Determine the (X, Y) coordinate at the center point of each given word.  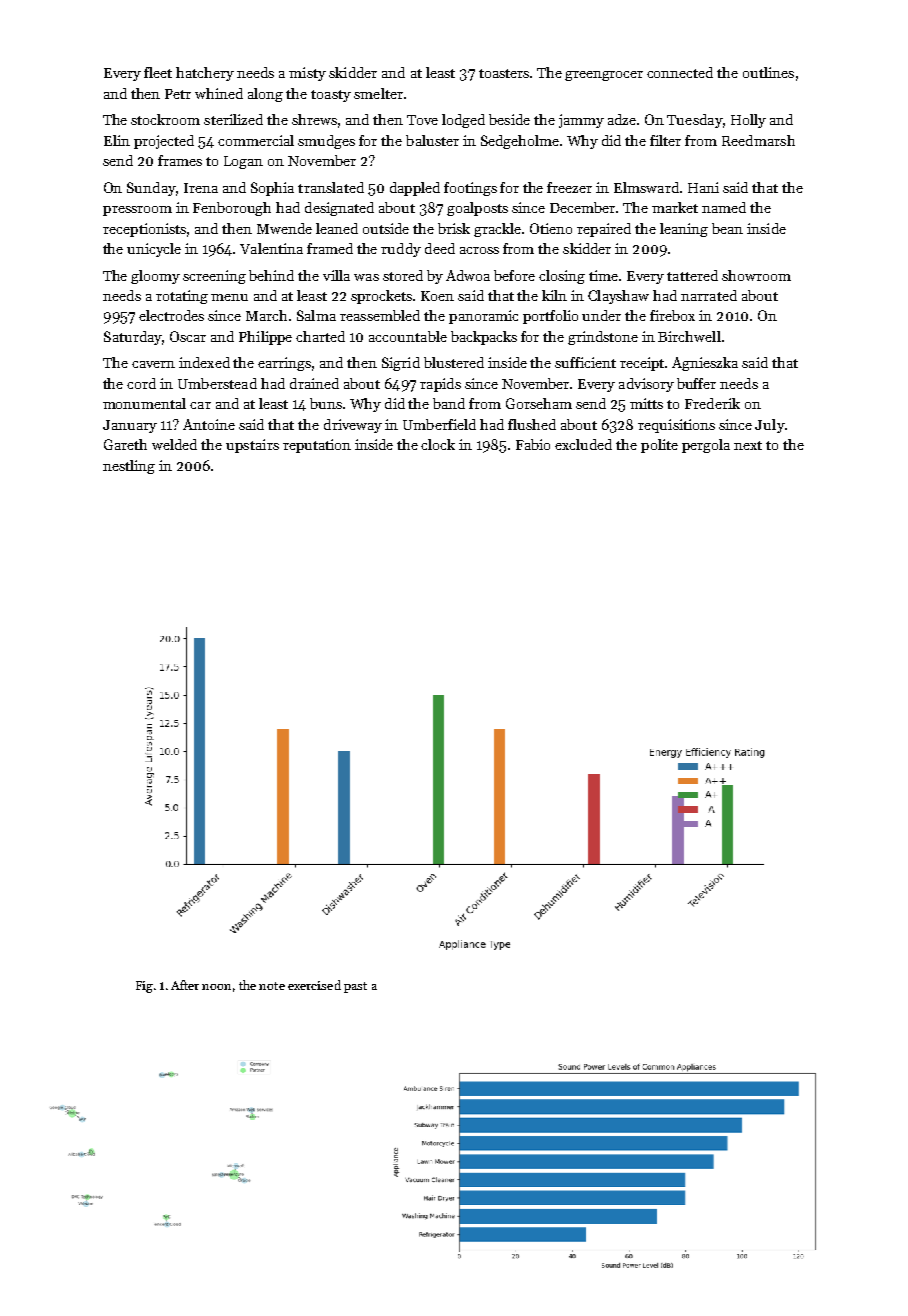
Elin (117, 140)
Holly (748, 121)
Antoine (209, 424)
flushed (532, 424)
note (272, 986)
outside (386, 228)
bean (727, 228)
